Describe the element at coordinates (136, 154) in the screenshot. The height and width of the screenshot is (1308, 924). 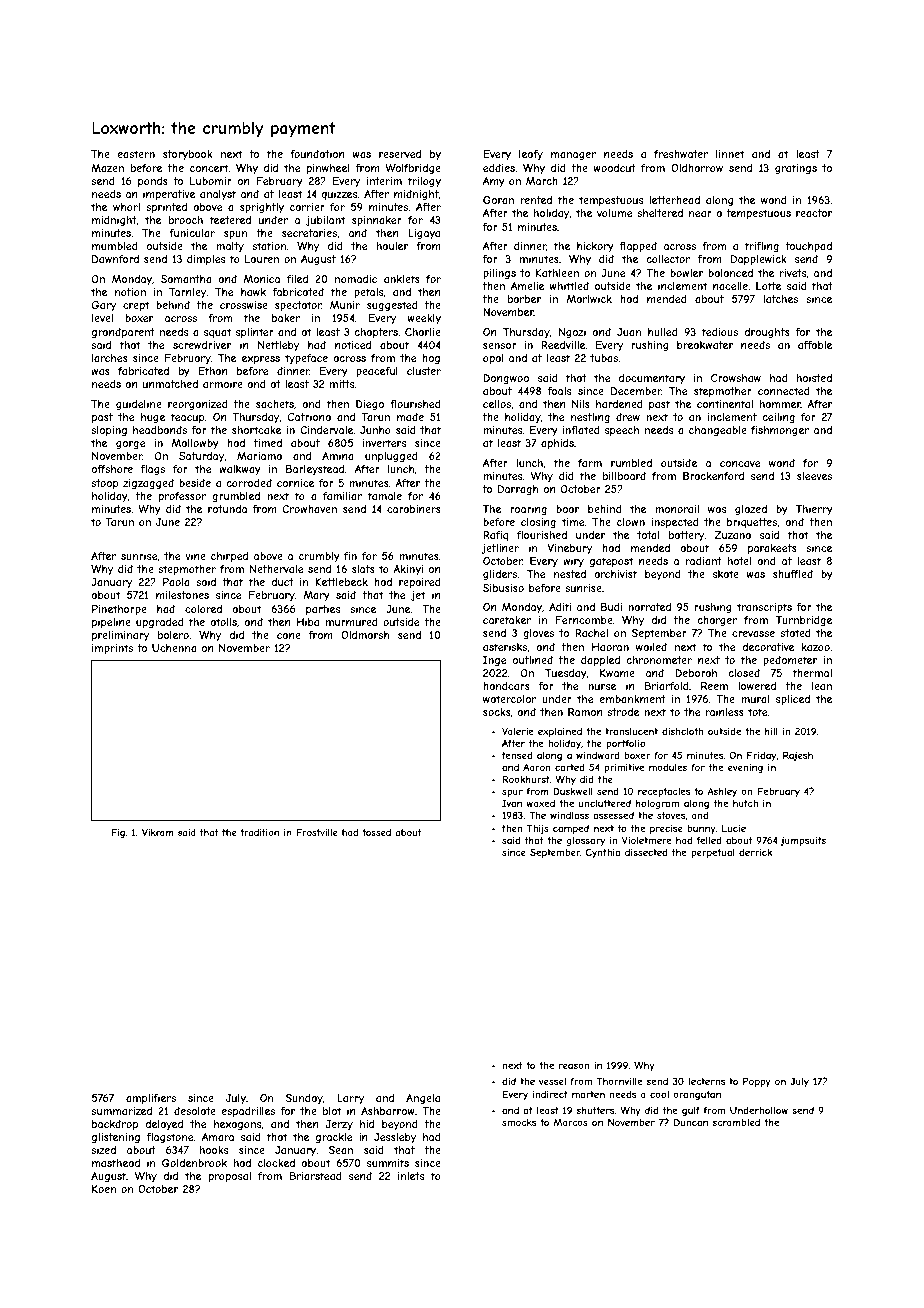
I see `eastern` at that location.
